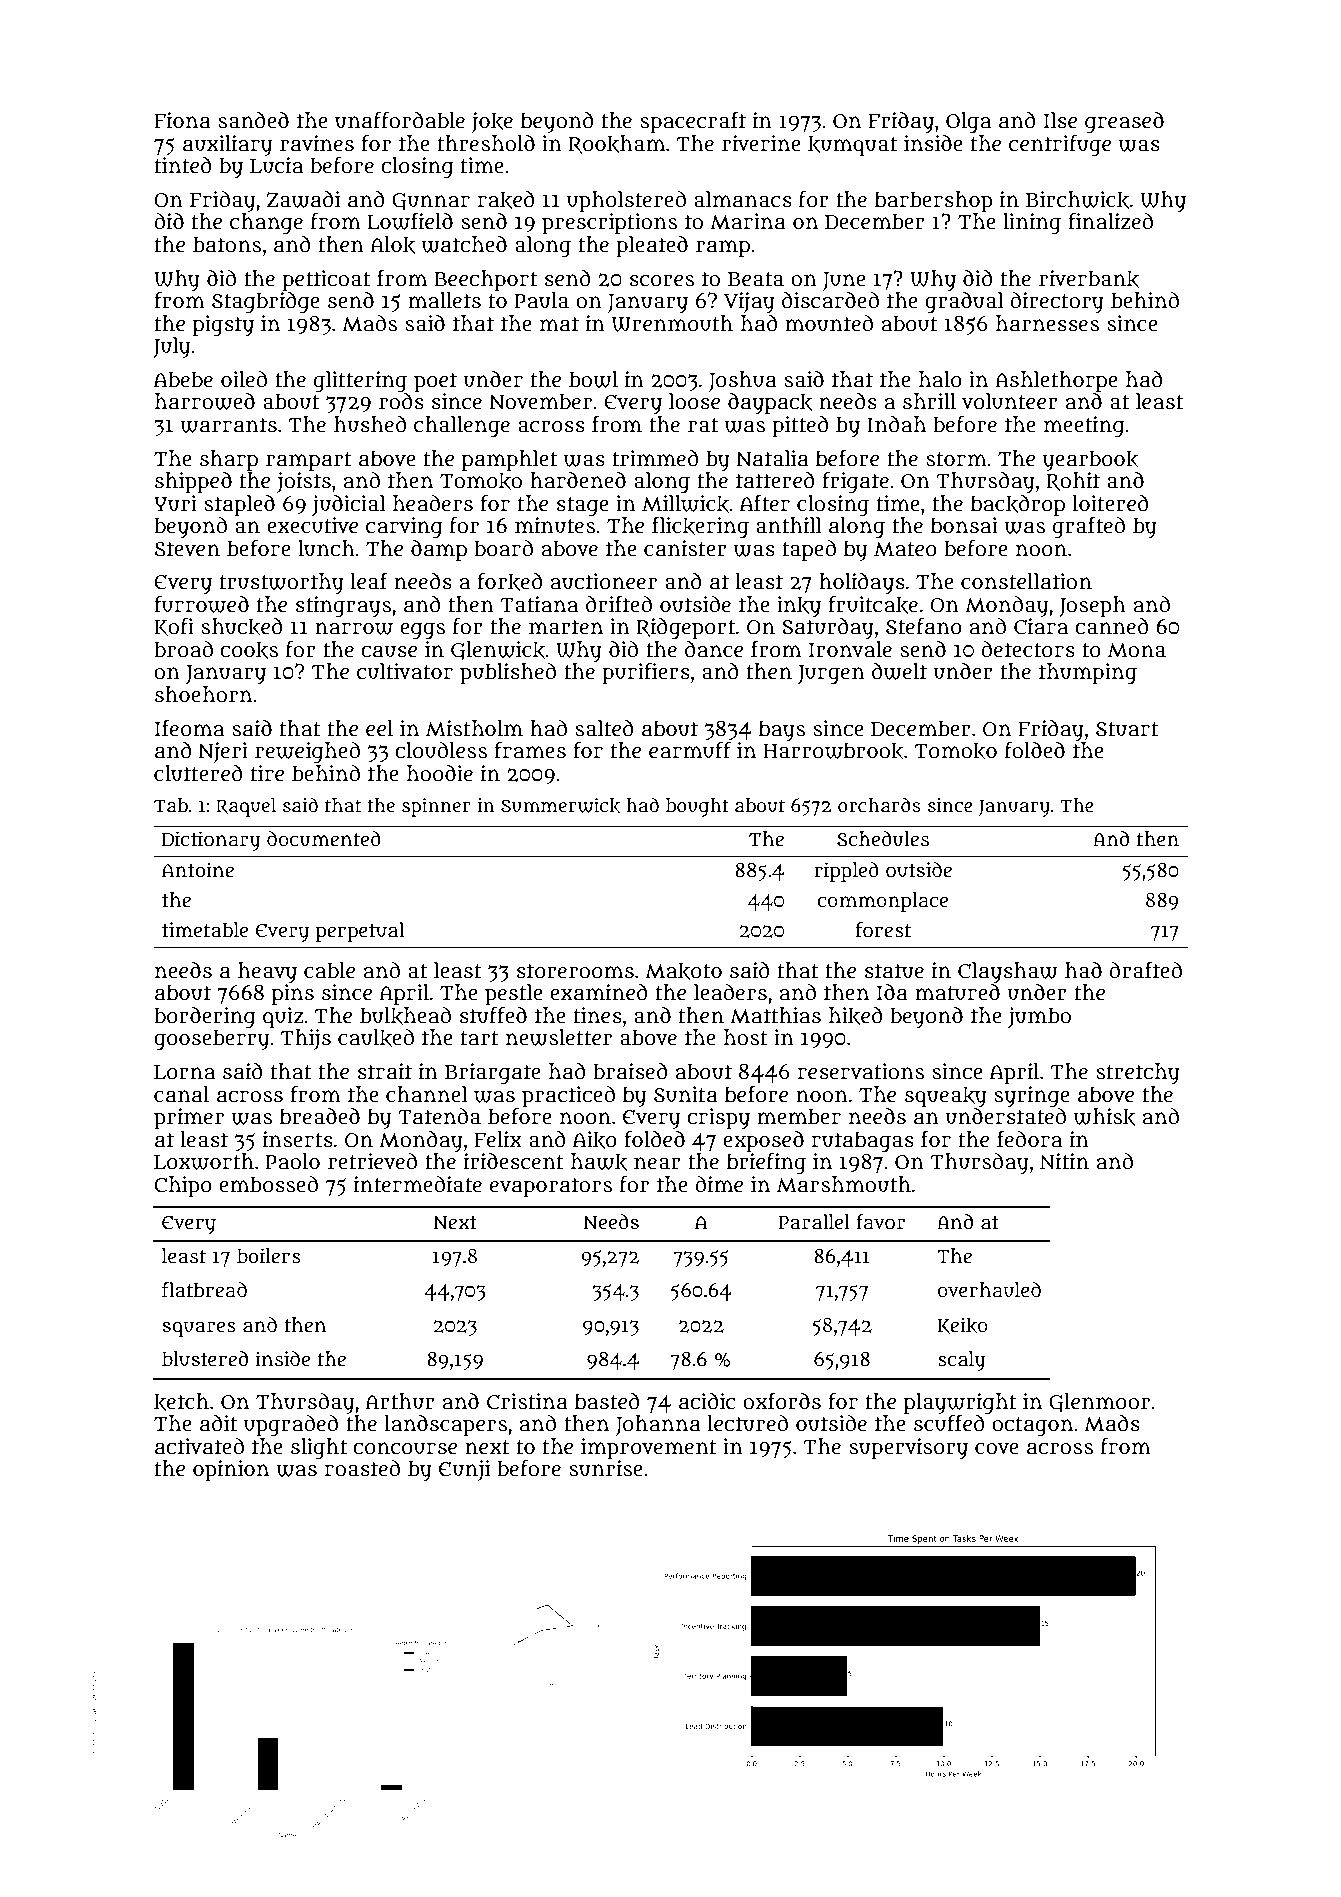 The height and width of the screenshot is (1897, 1341). What do you see at coordinates (765, 503) in the screenshot?
I see `After` at bounding box center [765, 503].
